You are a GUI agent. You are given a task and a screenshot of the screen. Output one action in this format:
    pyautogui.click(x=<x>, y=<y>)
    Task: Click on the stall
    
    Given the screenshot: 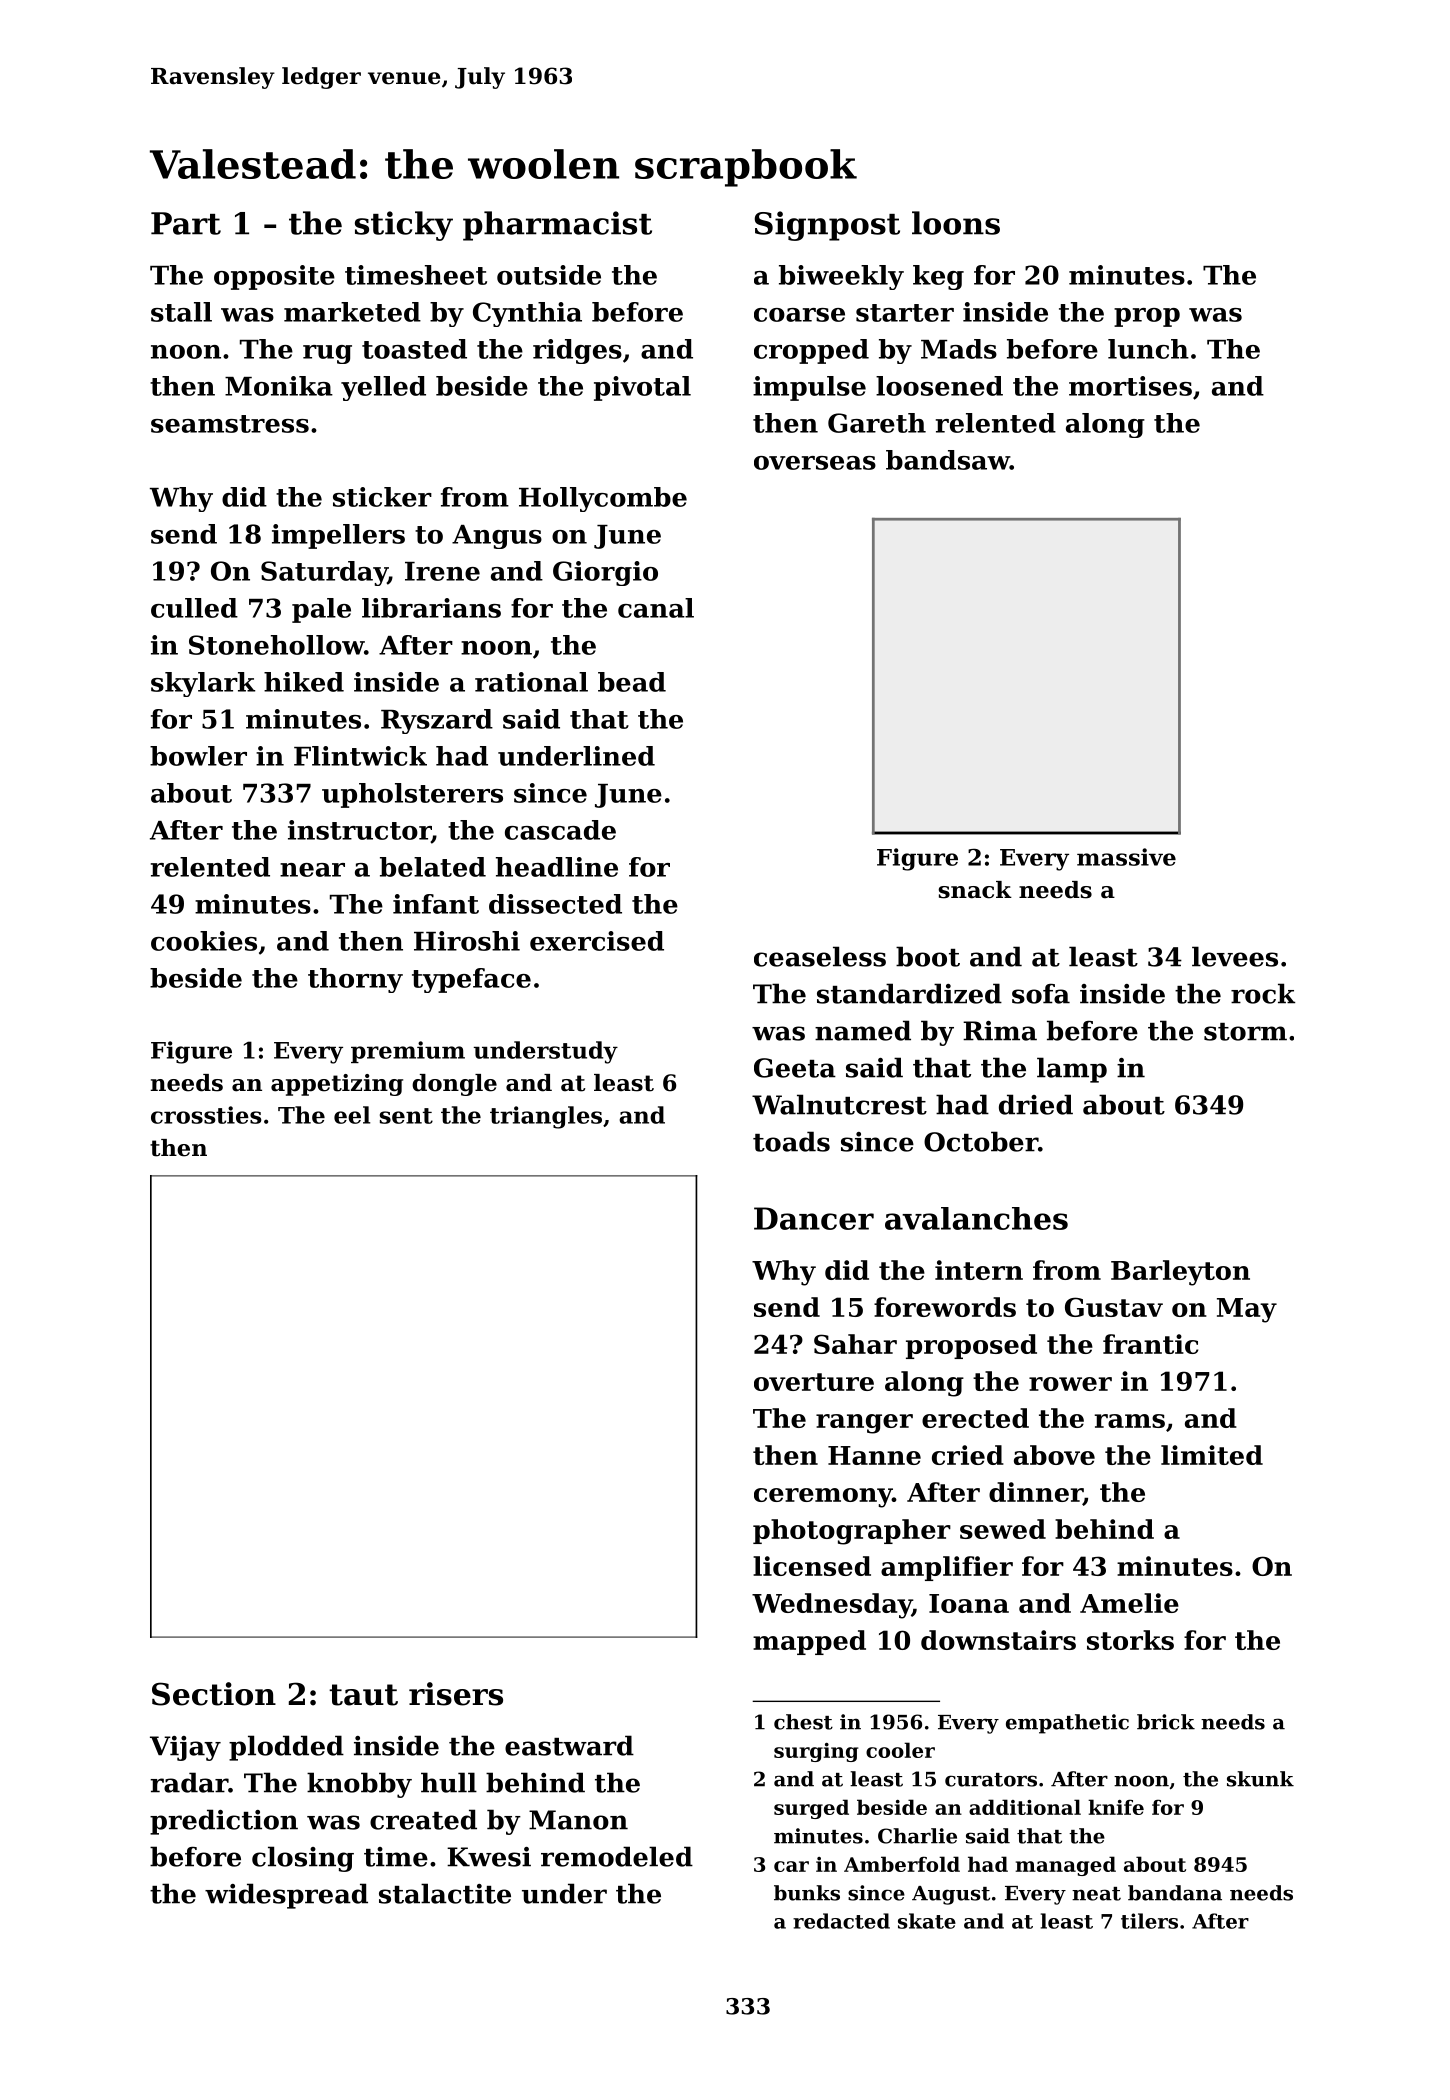 What is the action you would take?
    pyautogui.click(x=181, y=312)
